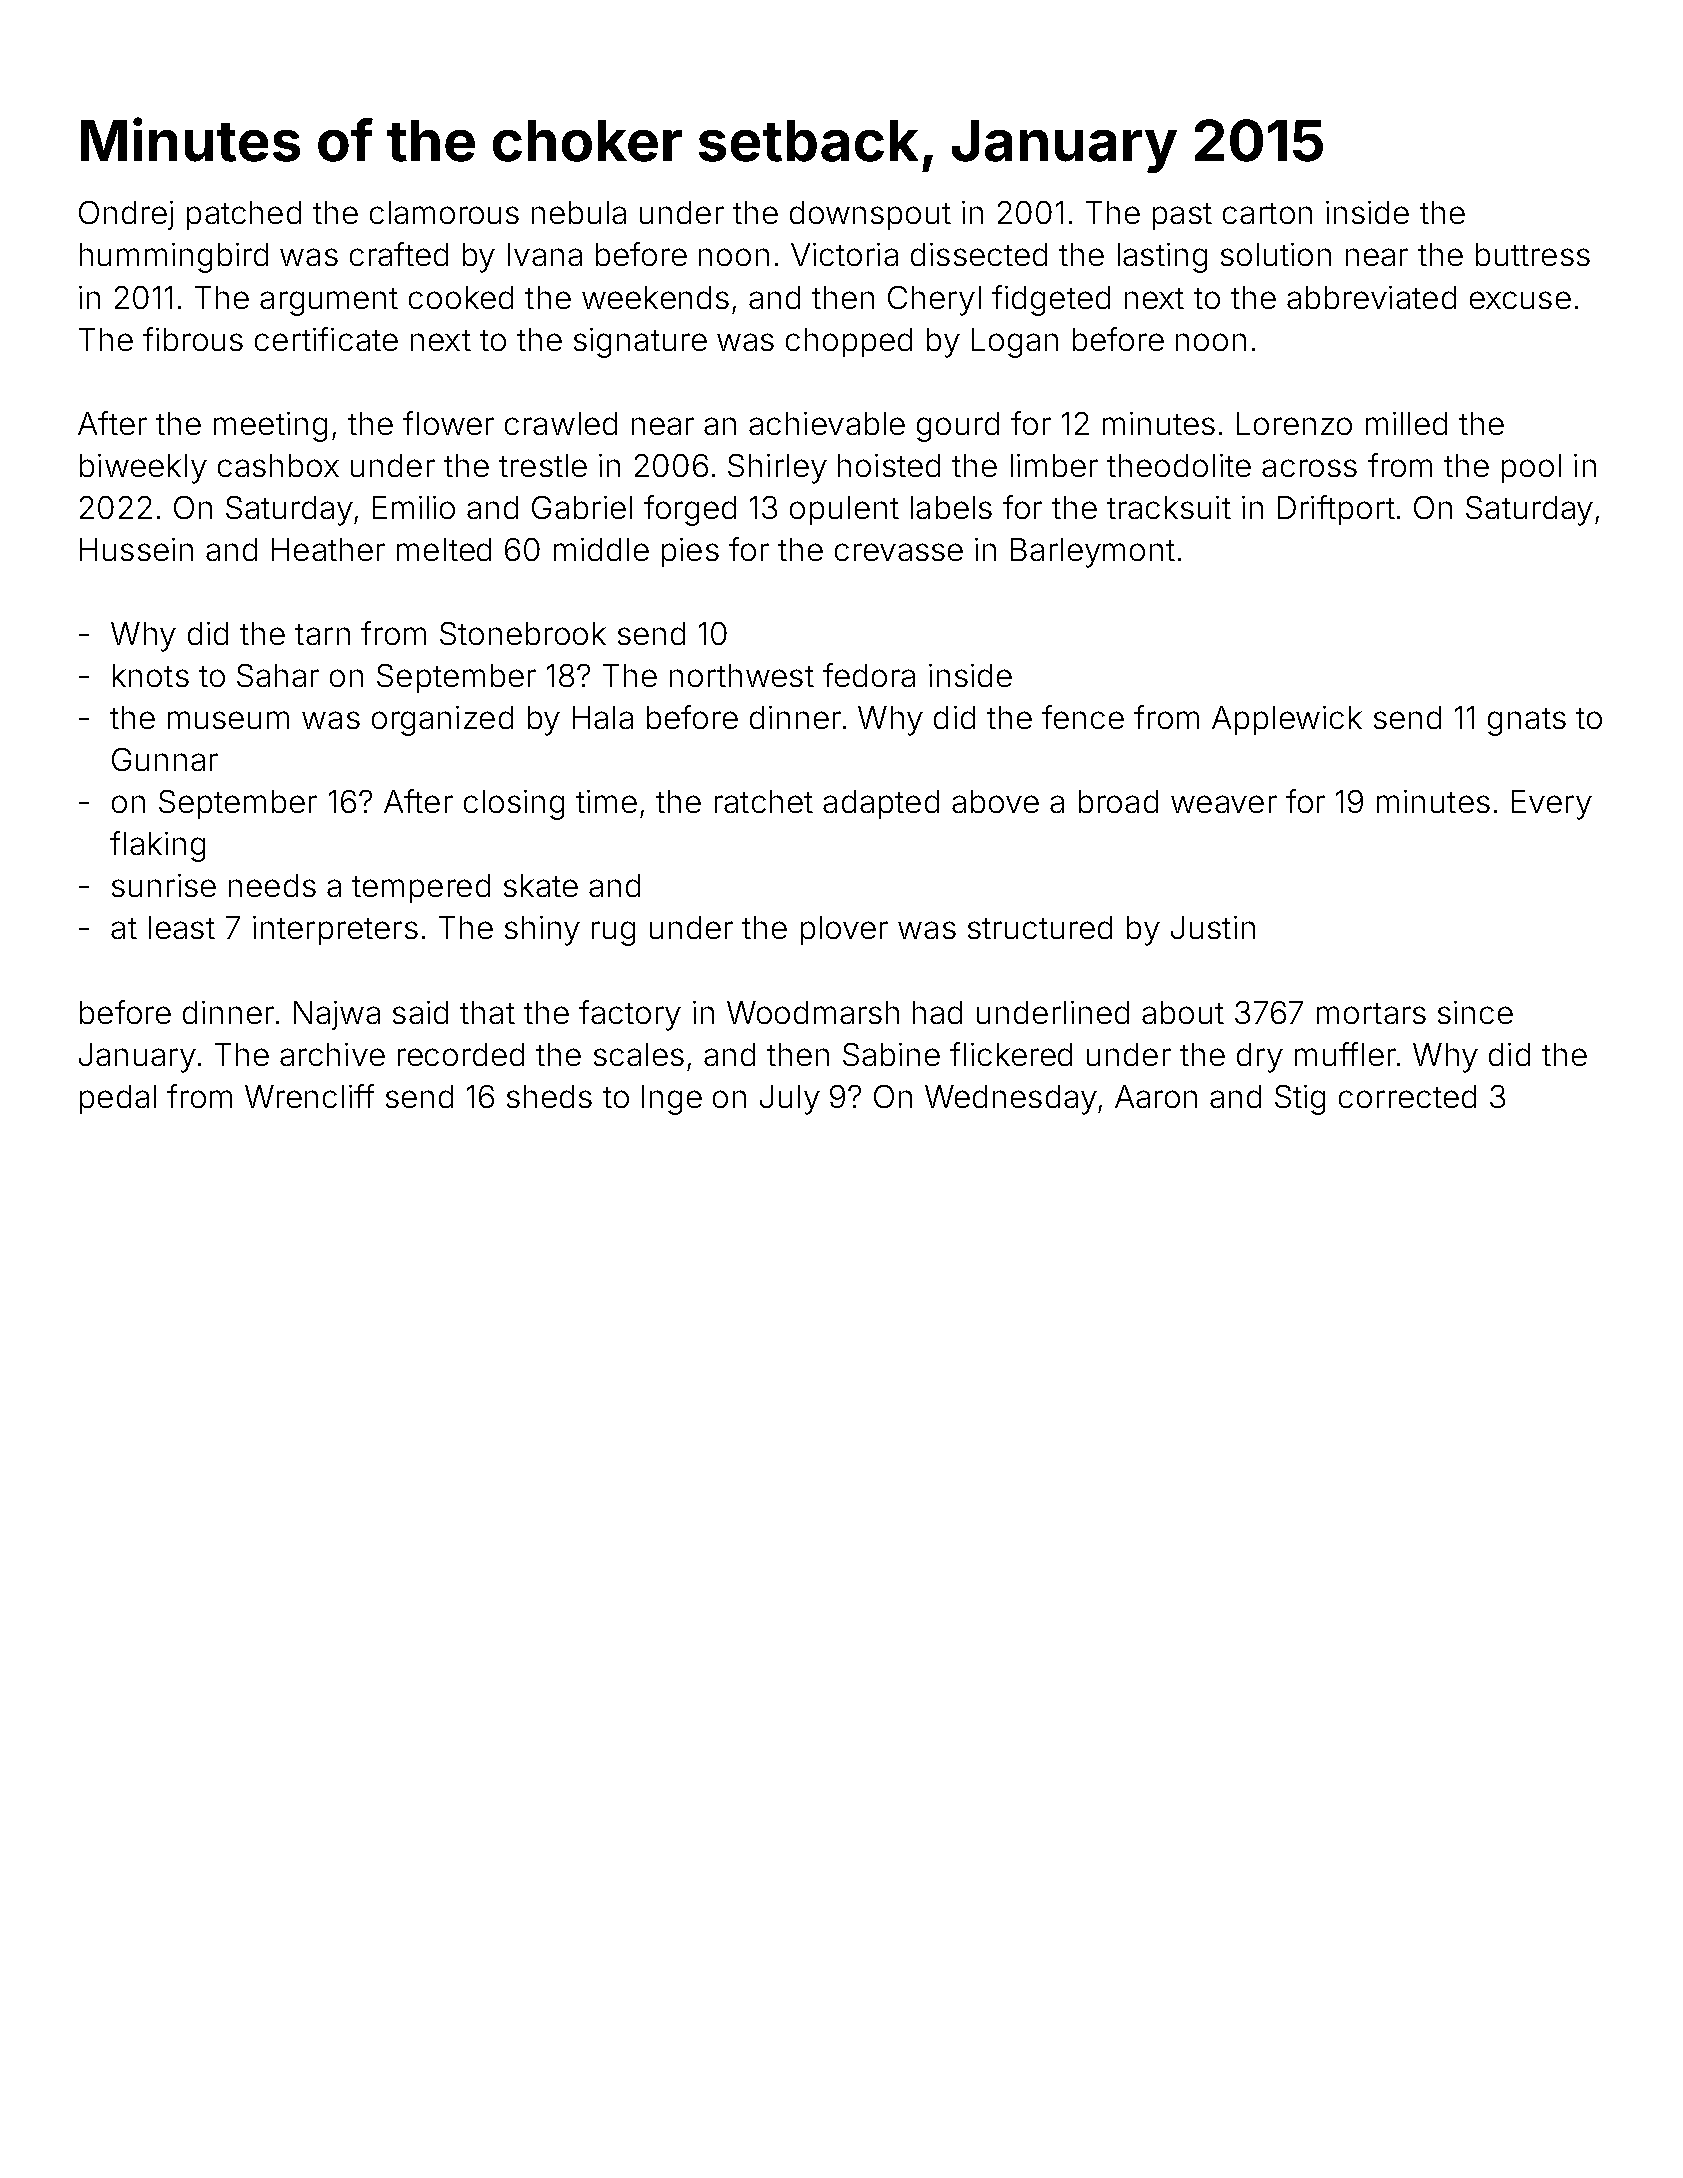  Describe the element at coordinates (541, 885) in the document. I see `skate` at that location.
